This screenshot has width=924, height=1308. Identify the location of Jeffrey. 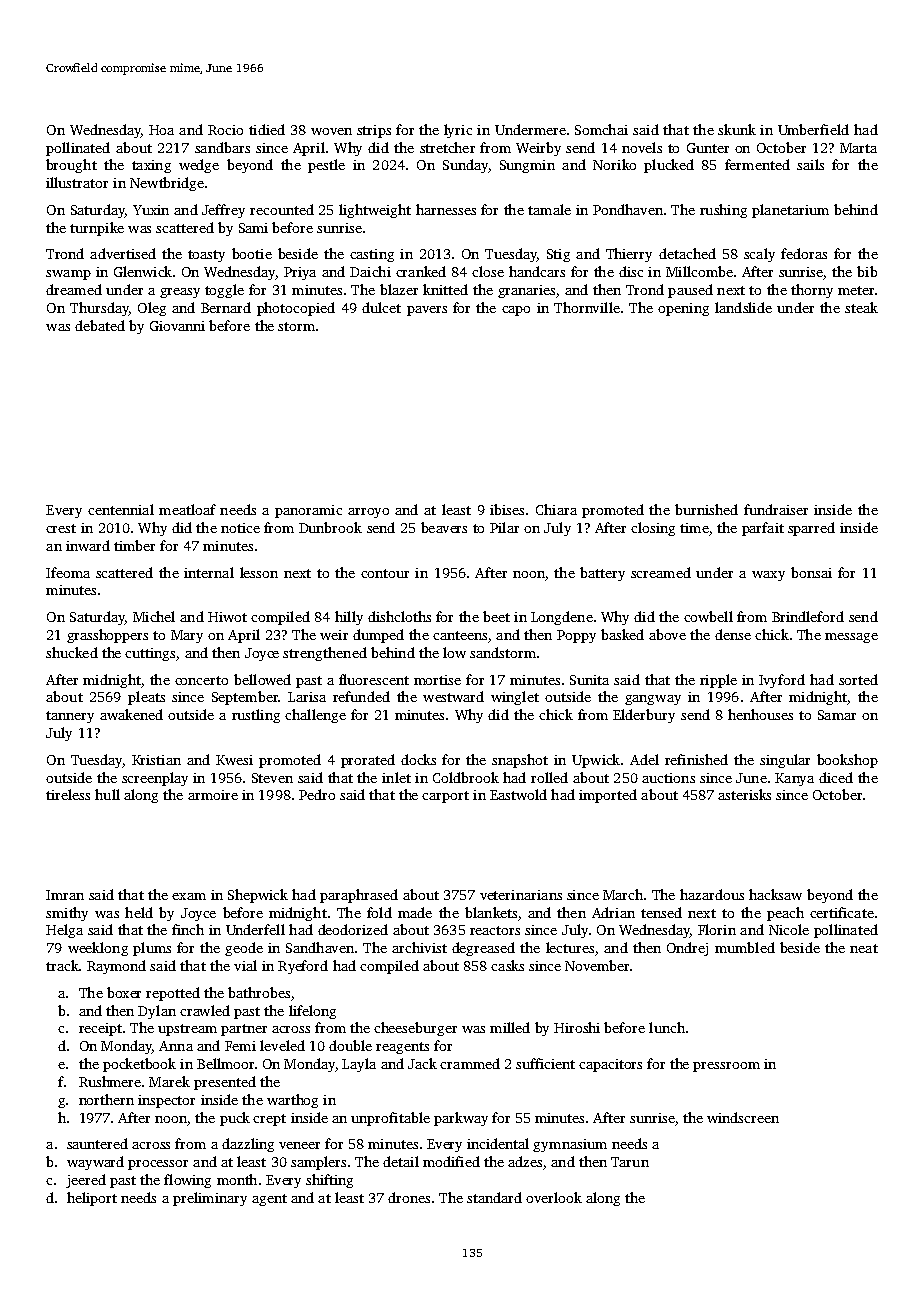
(223, 211).
